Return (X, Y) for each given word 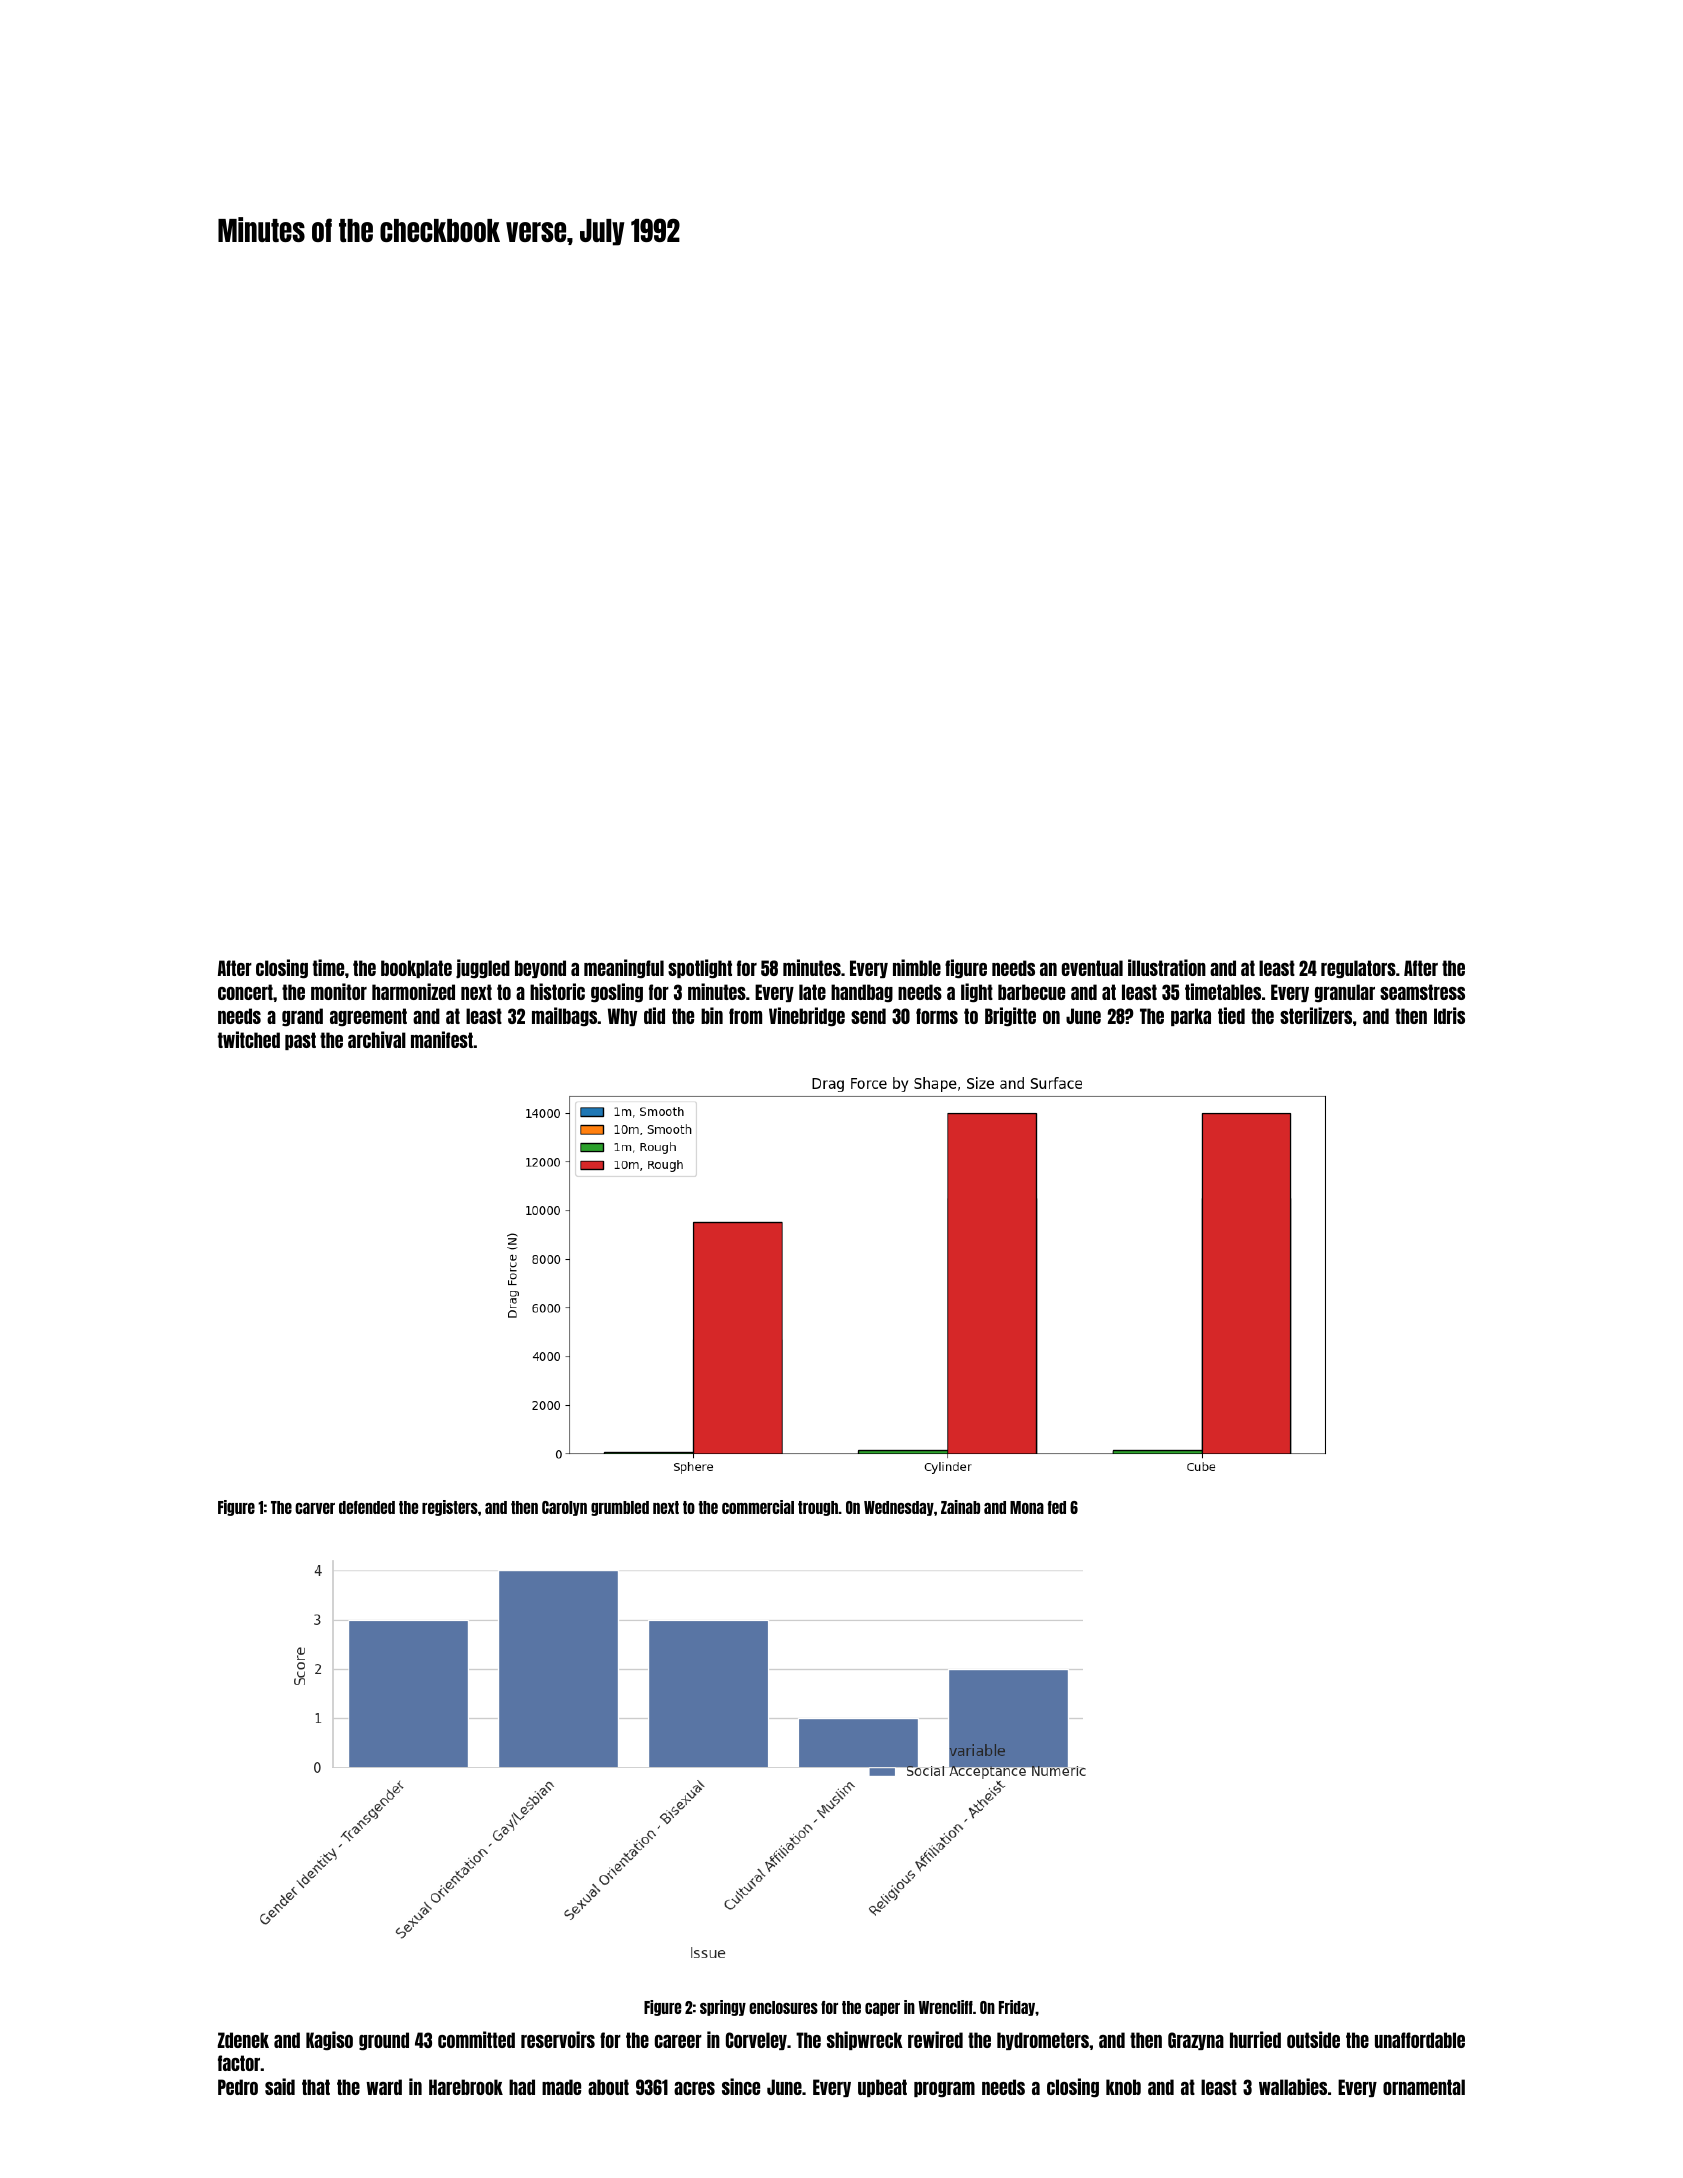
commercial (758, 1507)
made (561, 2087)
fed (1057, 1507)
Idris (1449, 1015)
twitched (249, 1039)
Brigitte (1010, 1016)
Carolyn (564, 1508)
